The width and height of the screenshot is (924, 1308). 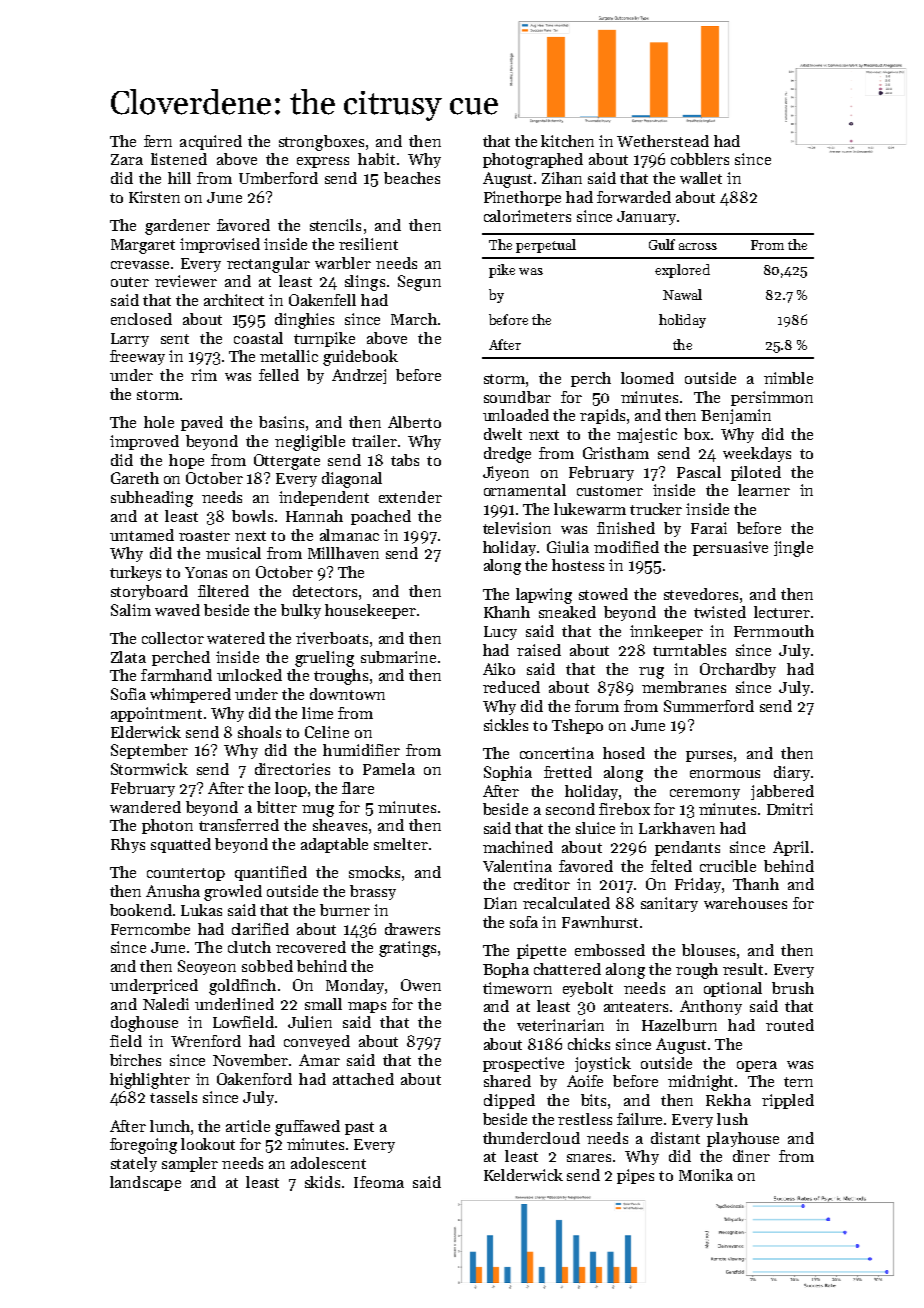 I want to click on wallet, so click(x=701, y=178).
